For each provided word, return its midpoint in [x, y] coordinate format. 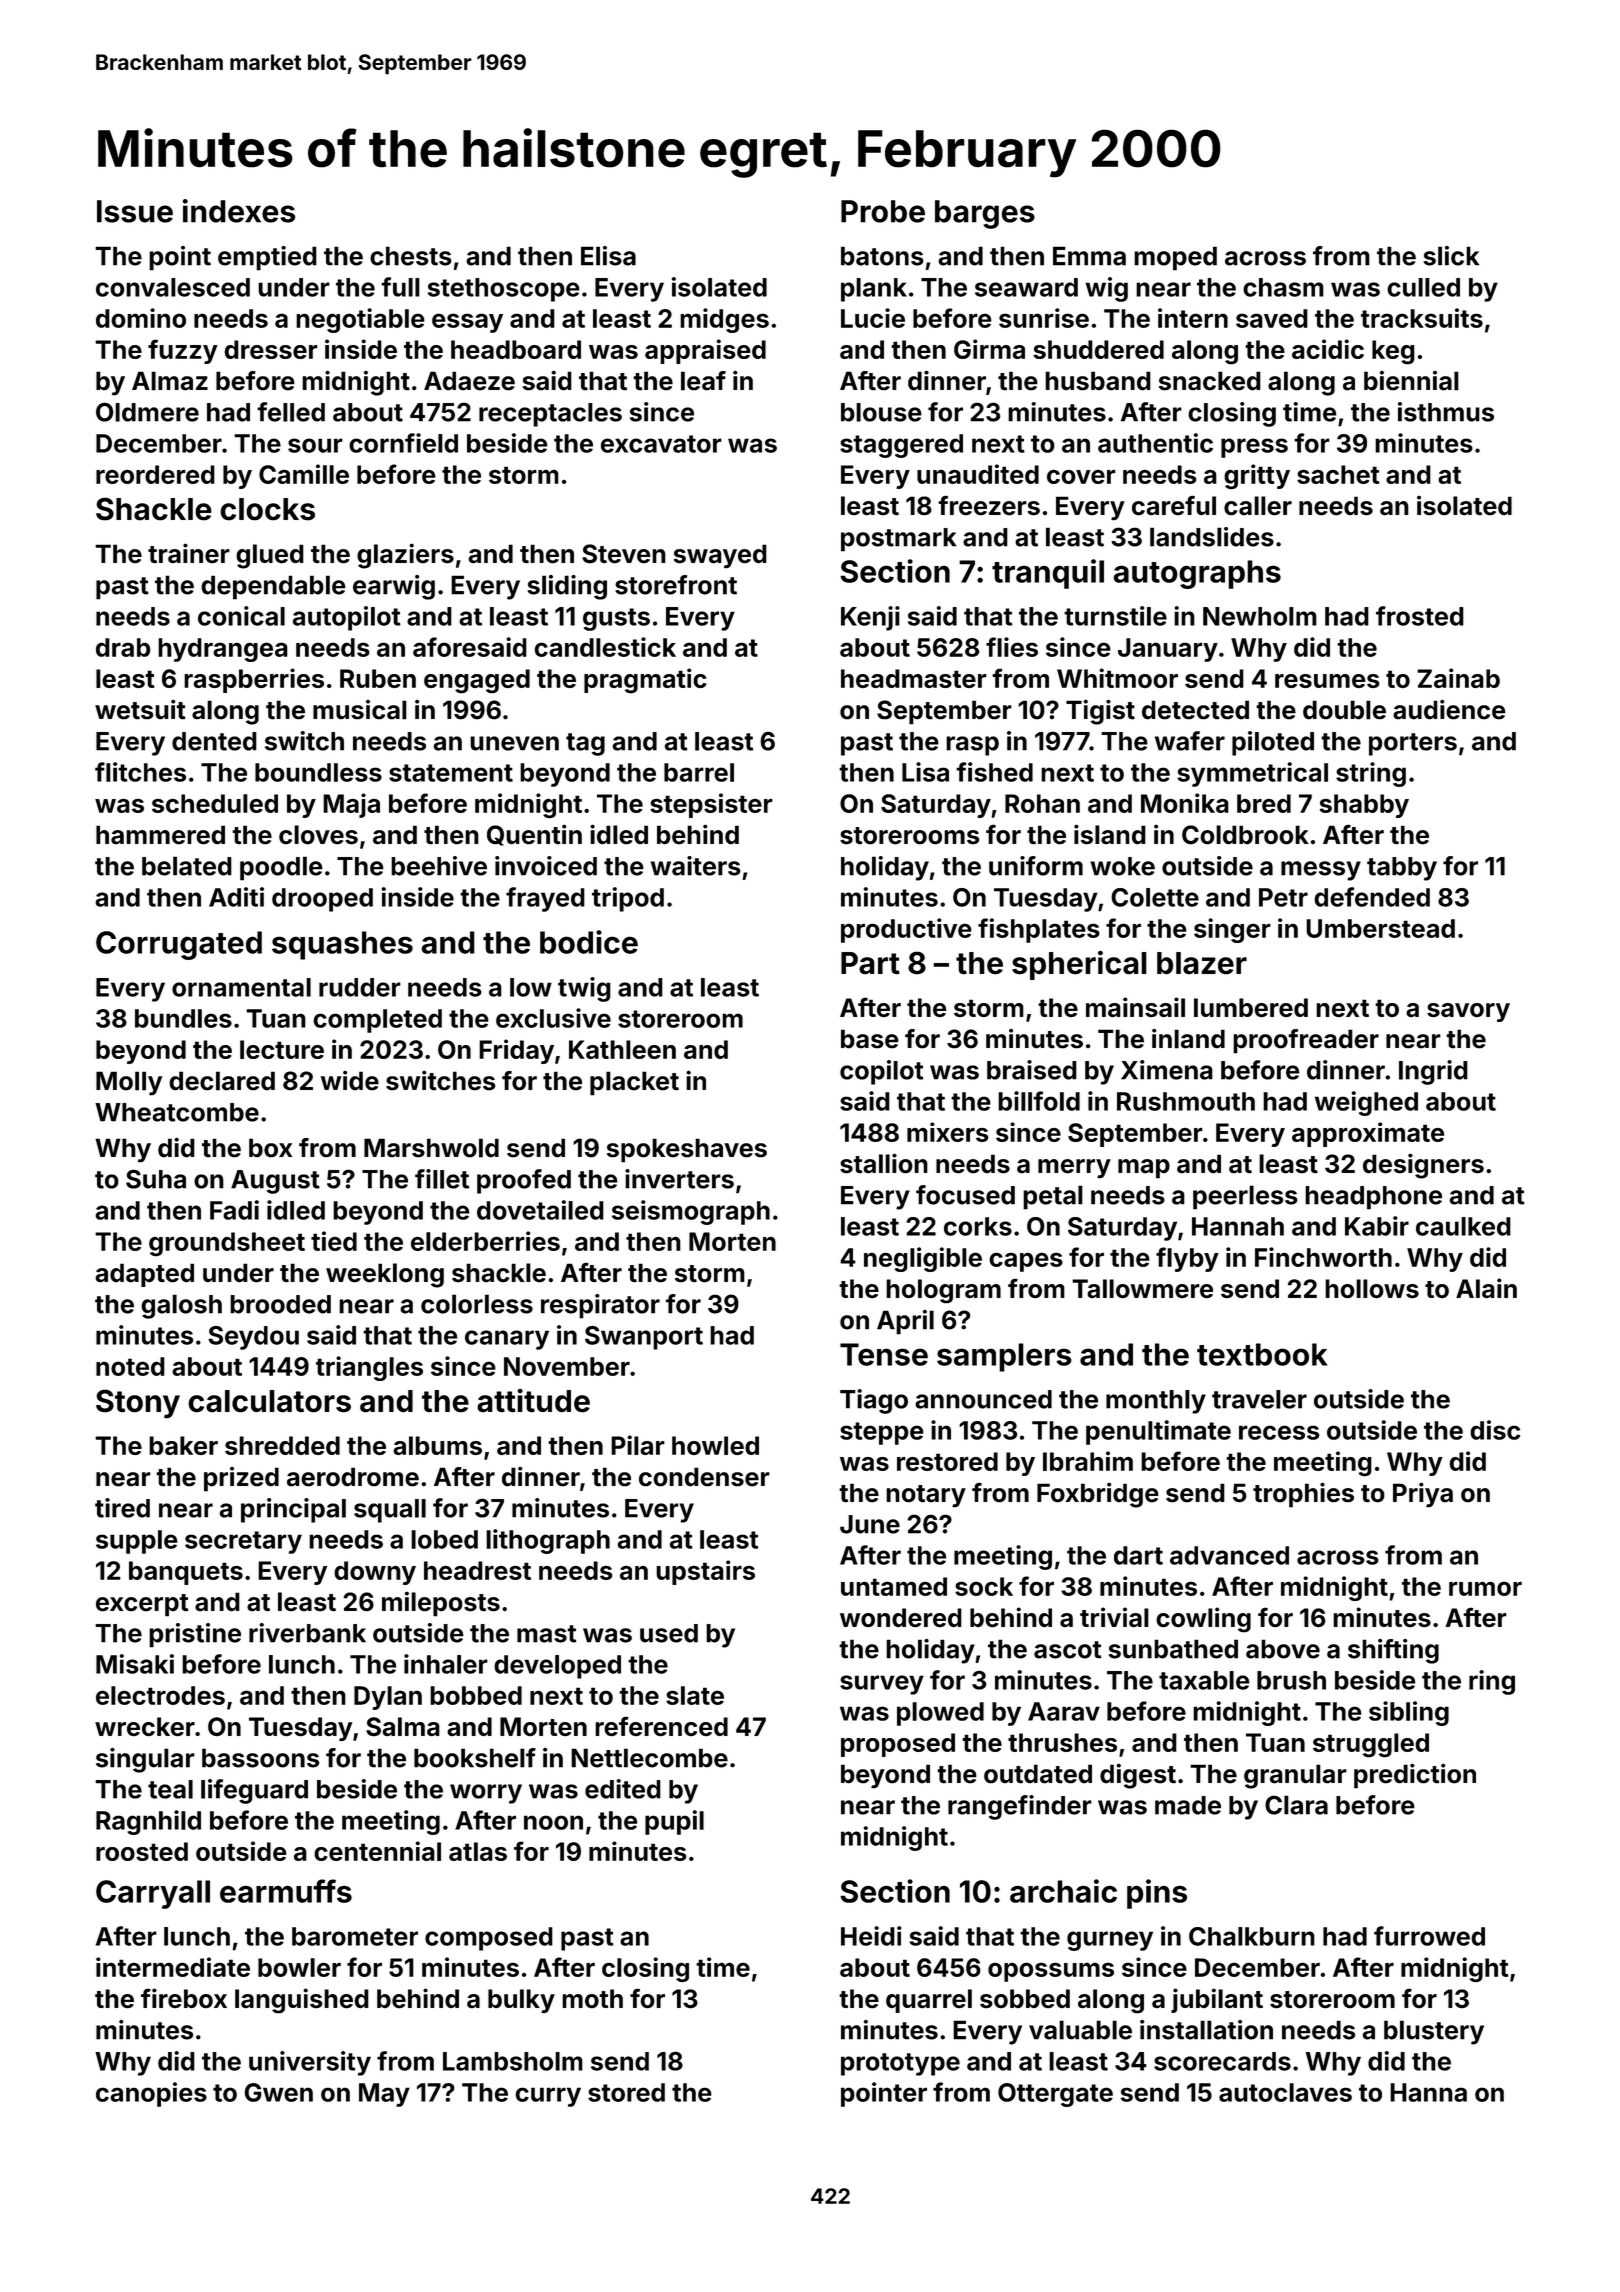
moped [1175, 258]
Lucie [873, 318]
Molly [129, 1083]
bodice [589, 942]
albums [437, 1445]
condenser [704, 1477]
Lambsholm [513, 2061]
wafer [1190, 741]
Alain [1486, 1288]
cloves [318, 835]
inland [1188, 1039]
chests [411, 256]
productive [906, 930]
